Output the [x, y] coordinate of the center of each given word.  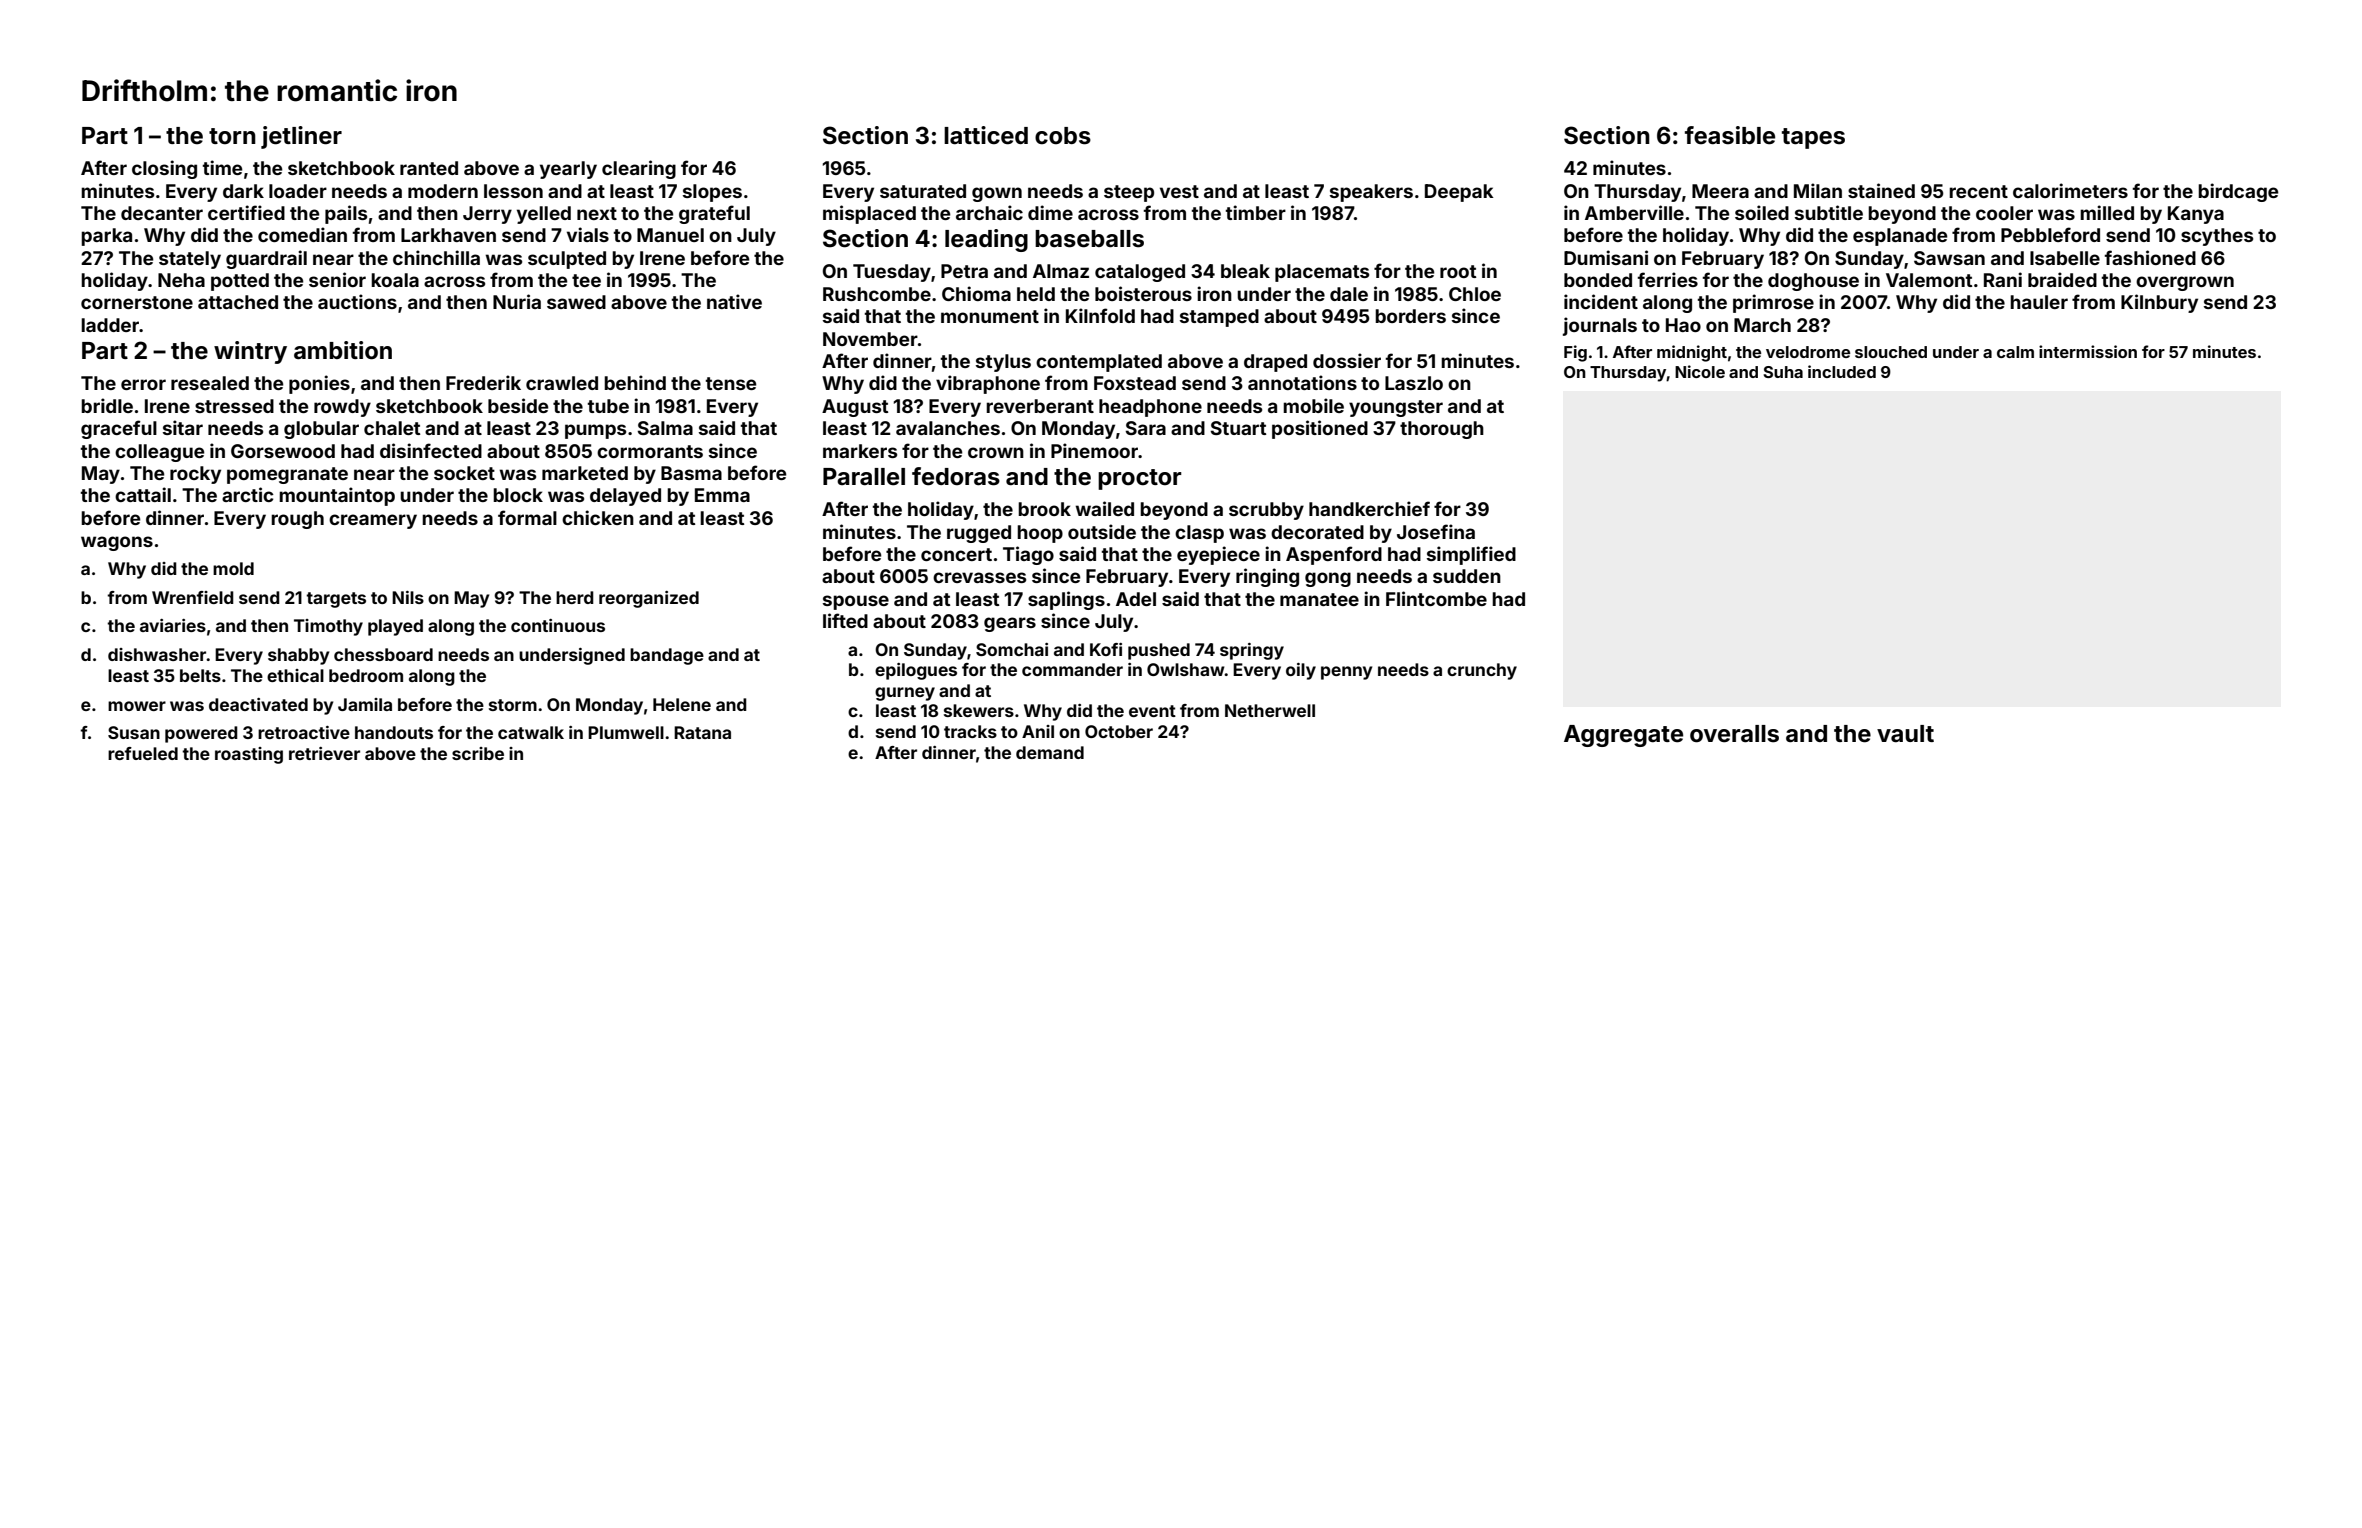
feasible [1730, 135]
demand [1050, 752]
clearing [639, 169]
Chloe [1475, 294]
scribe [478, 753]
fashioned [2150, 257]
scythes [2217, 237]
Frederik [483, 382]
